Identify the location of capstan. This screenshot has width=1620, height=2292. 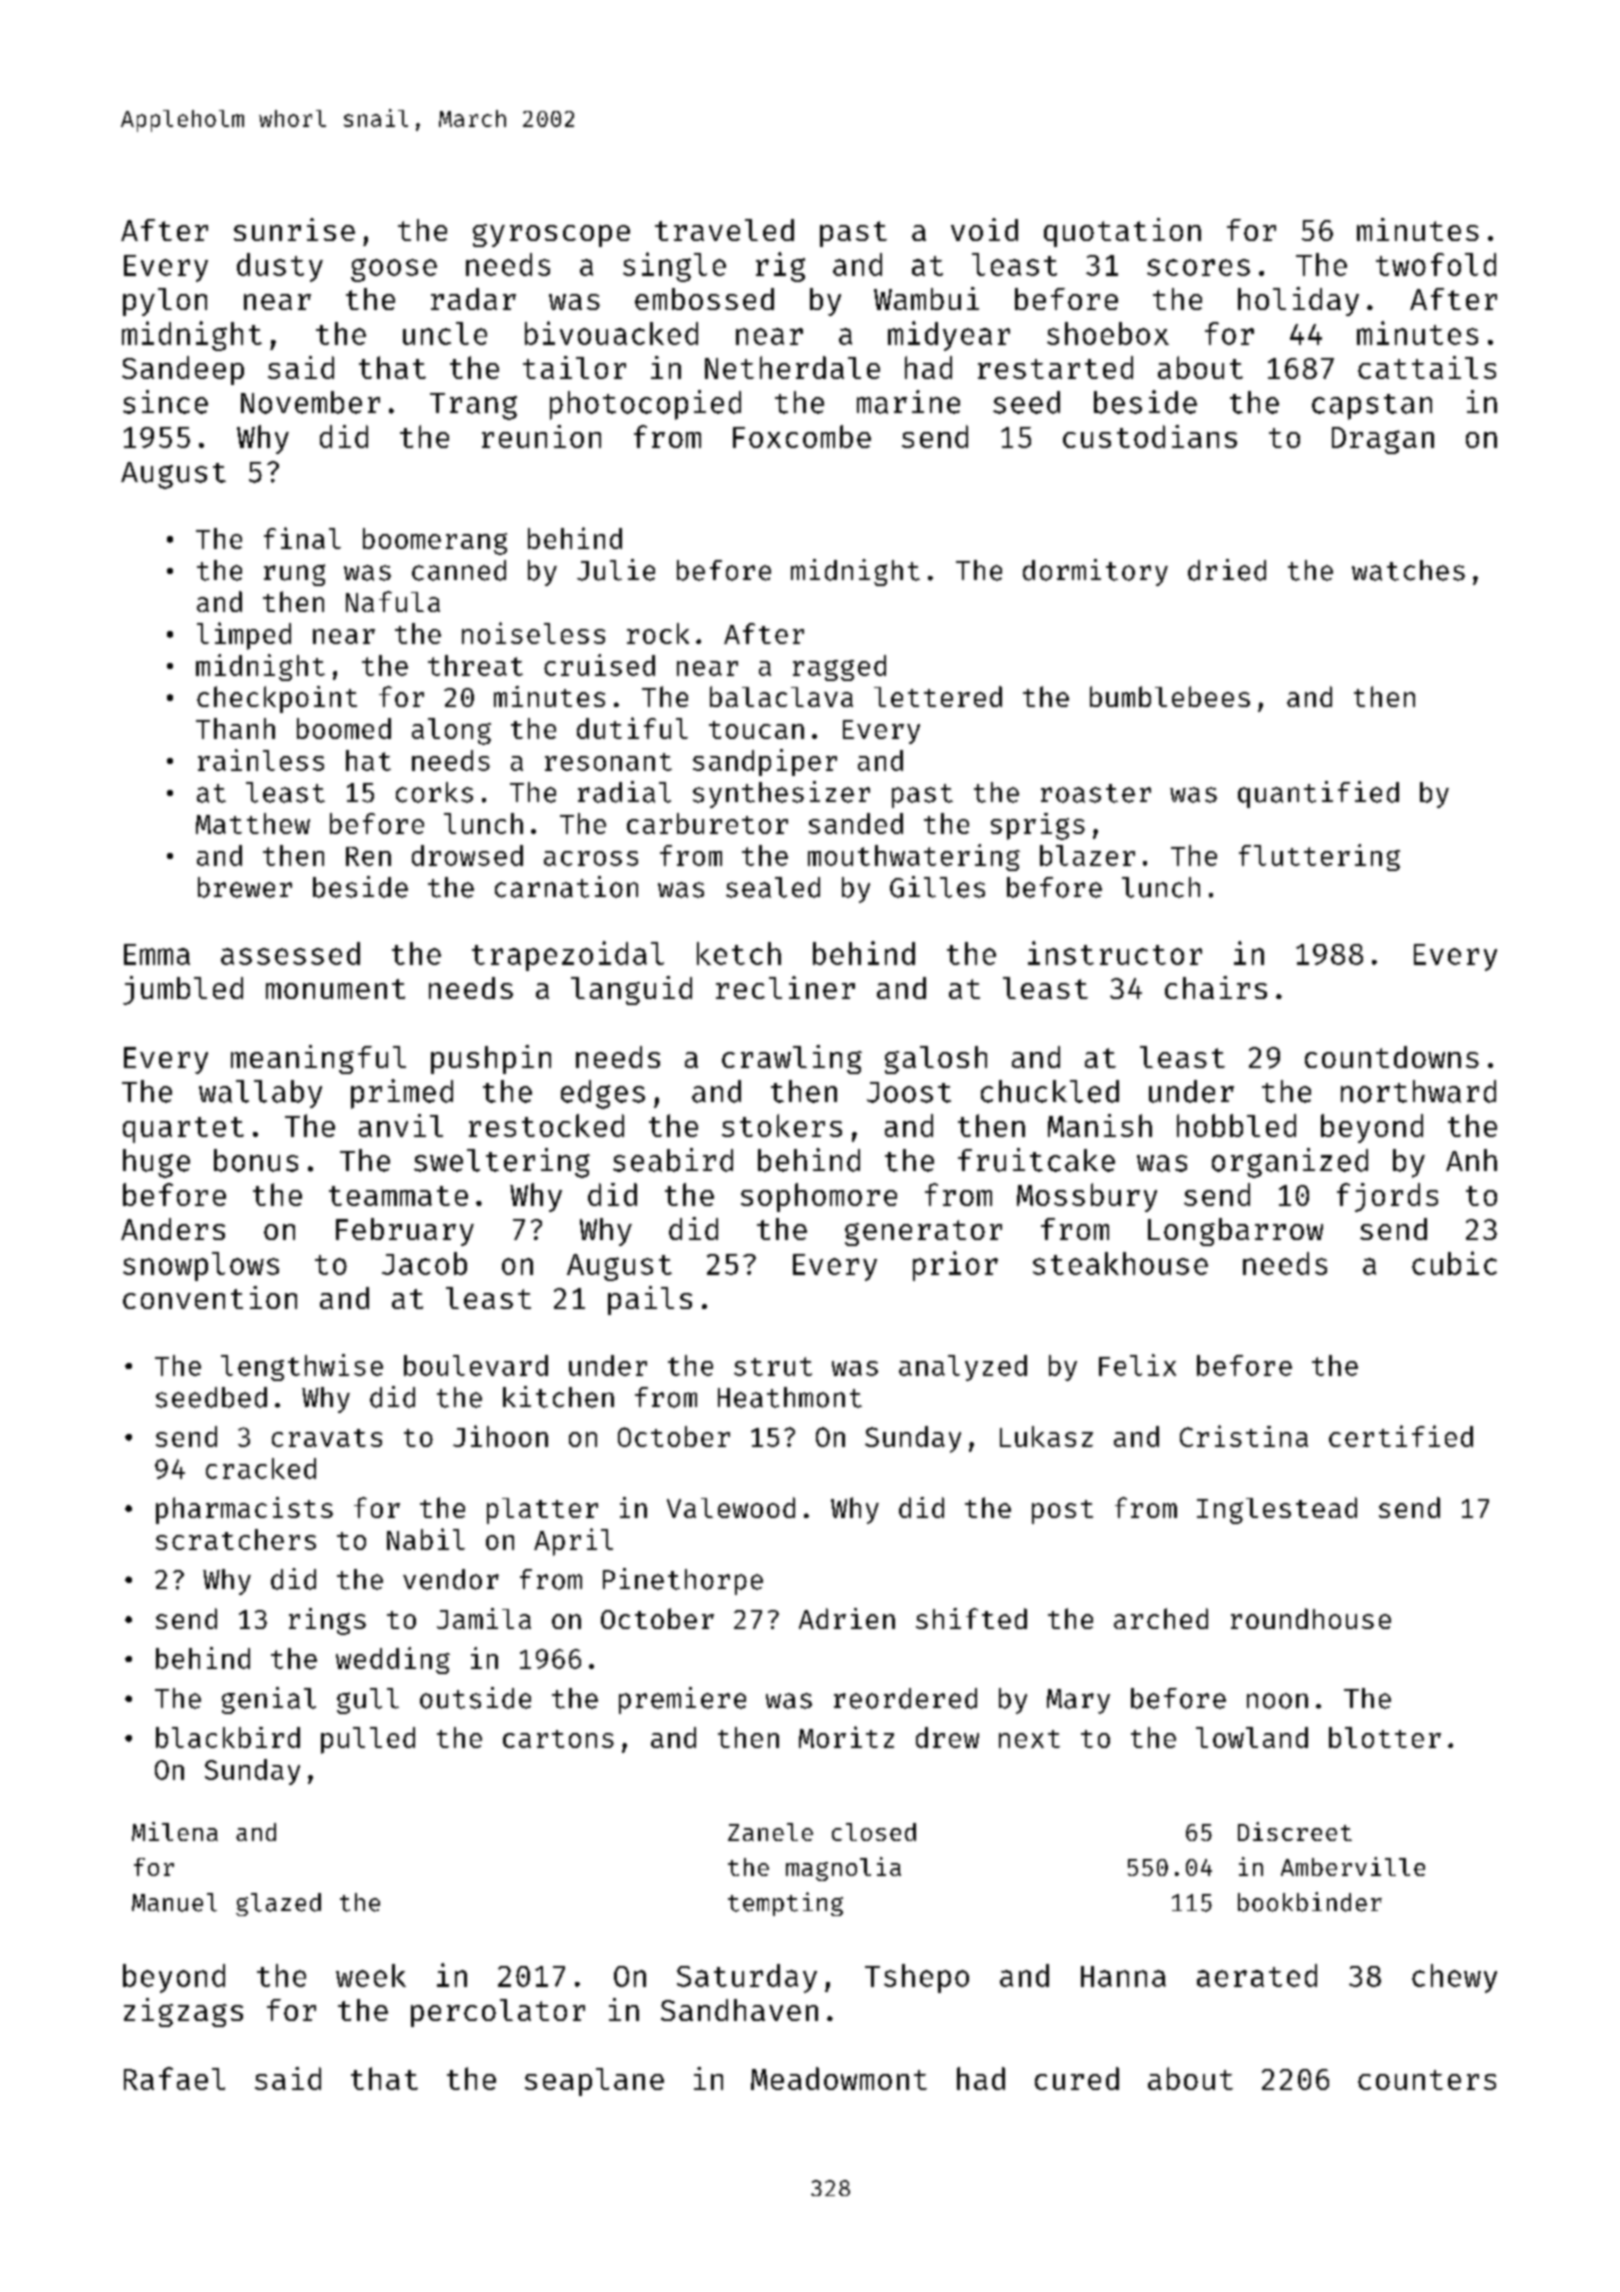
(1372, 407).
